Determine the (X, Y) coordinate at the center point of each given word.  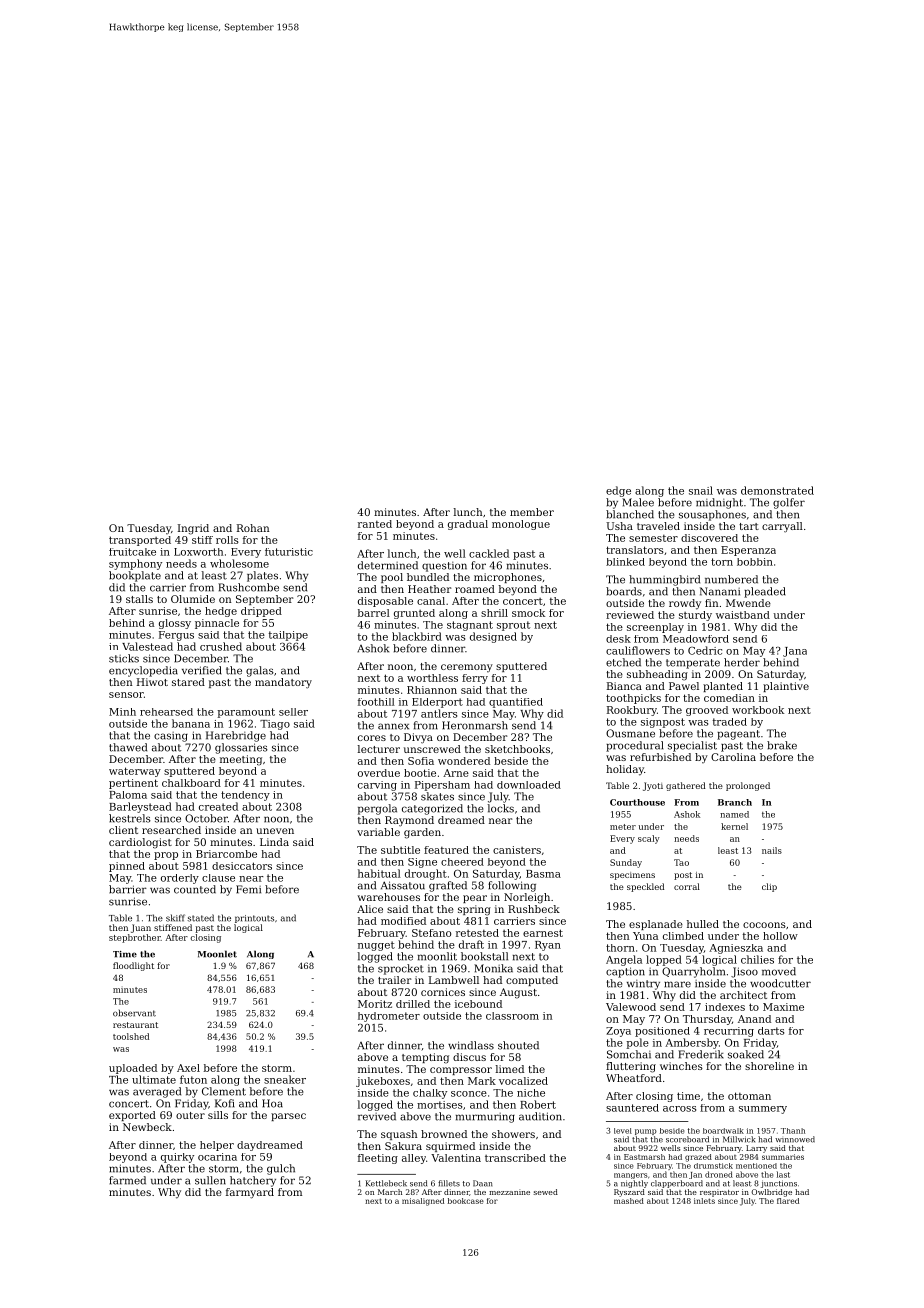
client (123, 830)
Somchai (629, 1054)
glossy (175, 624)
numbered (731, 579)
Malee (638, 502)
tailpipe (288, 636)
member (532, 512)
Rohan (253, 528)
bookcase (466, 1201)
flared (788, 1201)
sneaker (285, 1079)
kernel (734, 826)
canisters (517, 850)
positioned (662, 1032)
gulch (281, 1169)
